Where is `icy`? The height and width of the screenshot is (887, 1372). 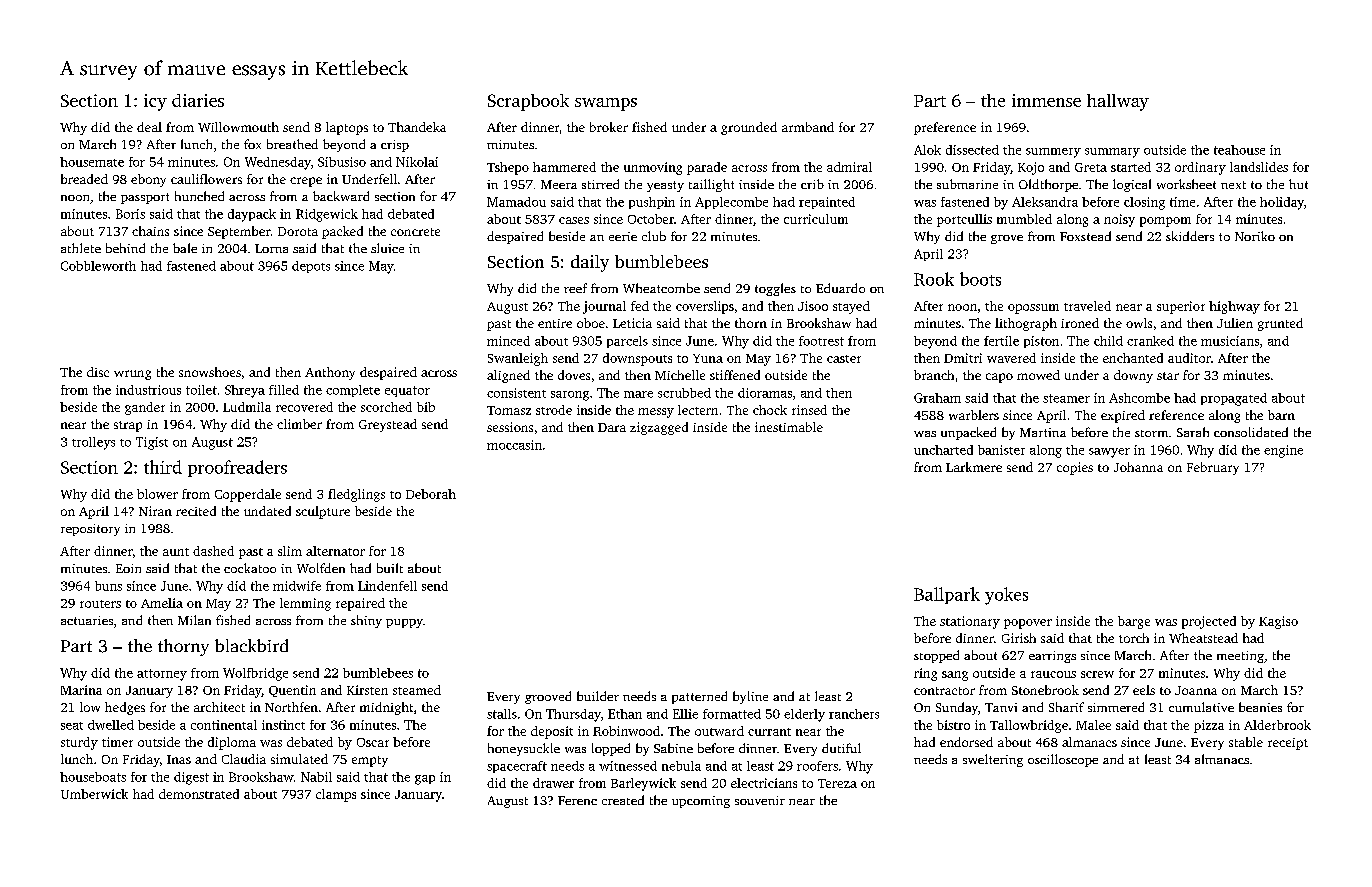
icy is located at coordinates (155, 102).
